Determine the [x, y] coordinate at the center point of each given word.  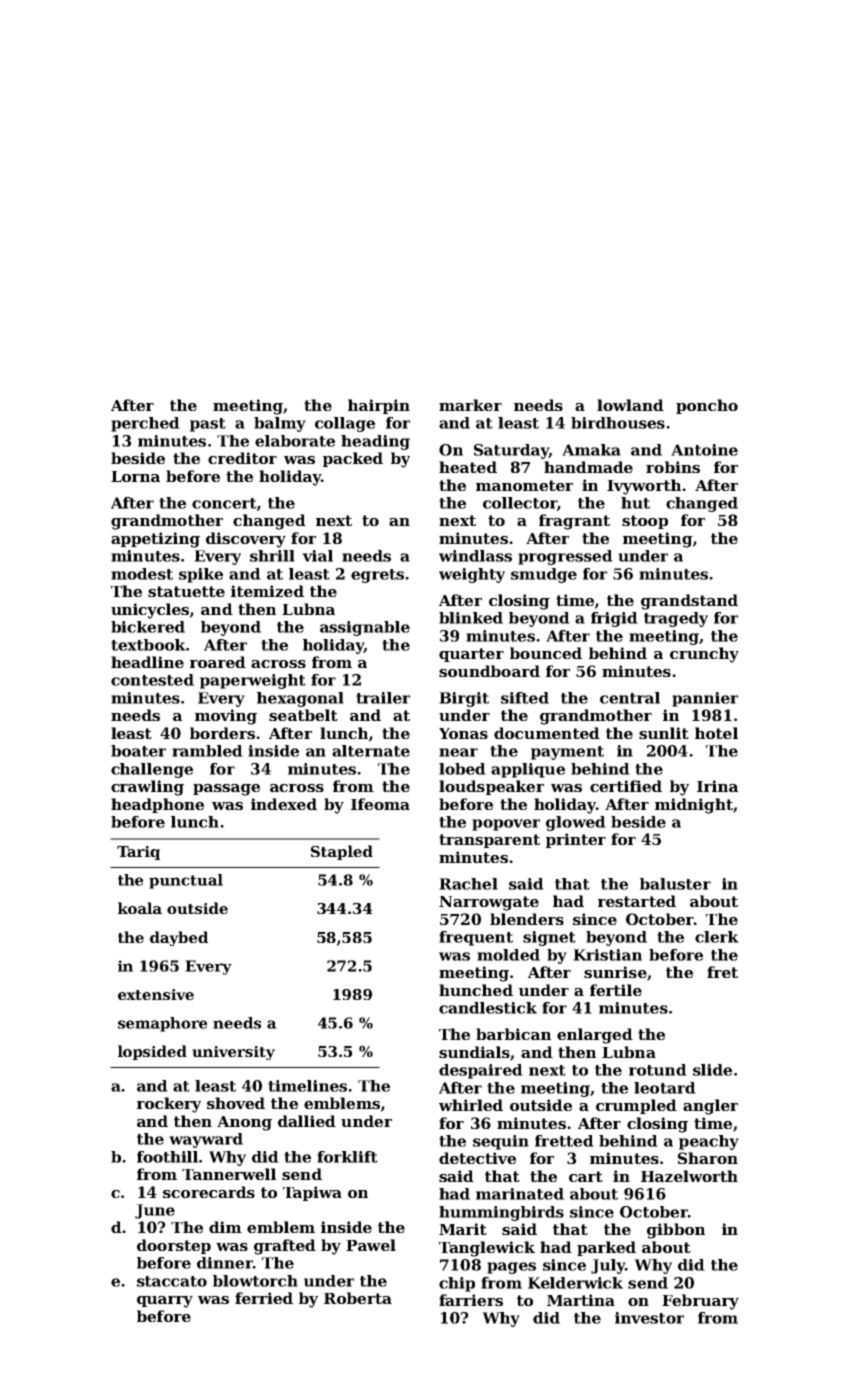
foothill [167, 1157]
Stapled [342, 852]
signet [549, 938]
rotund [658, 1070]
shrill [272, 556]
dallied [307, 1121]
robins [673, 467]
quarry [165, 1302]
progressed [565, 557]
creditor [242, 458]
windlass [475, 556]
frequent [476, 938]
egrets [377, 576]
